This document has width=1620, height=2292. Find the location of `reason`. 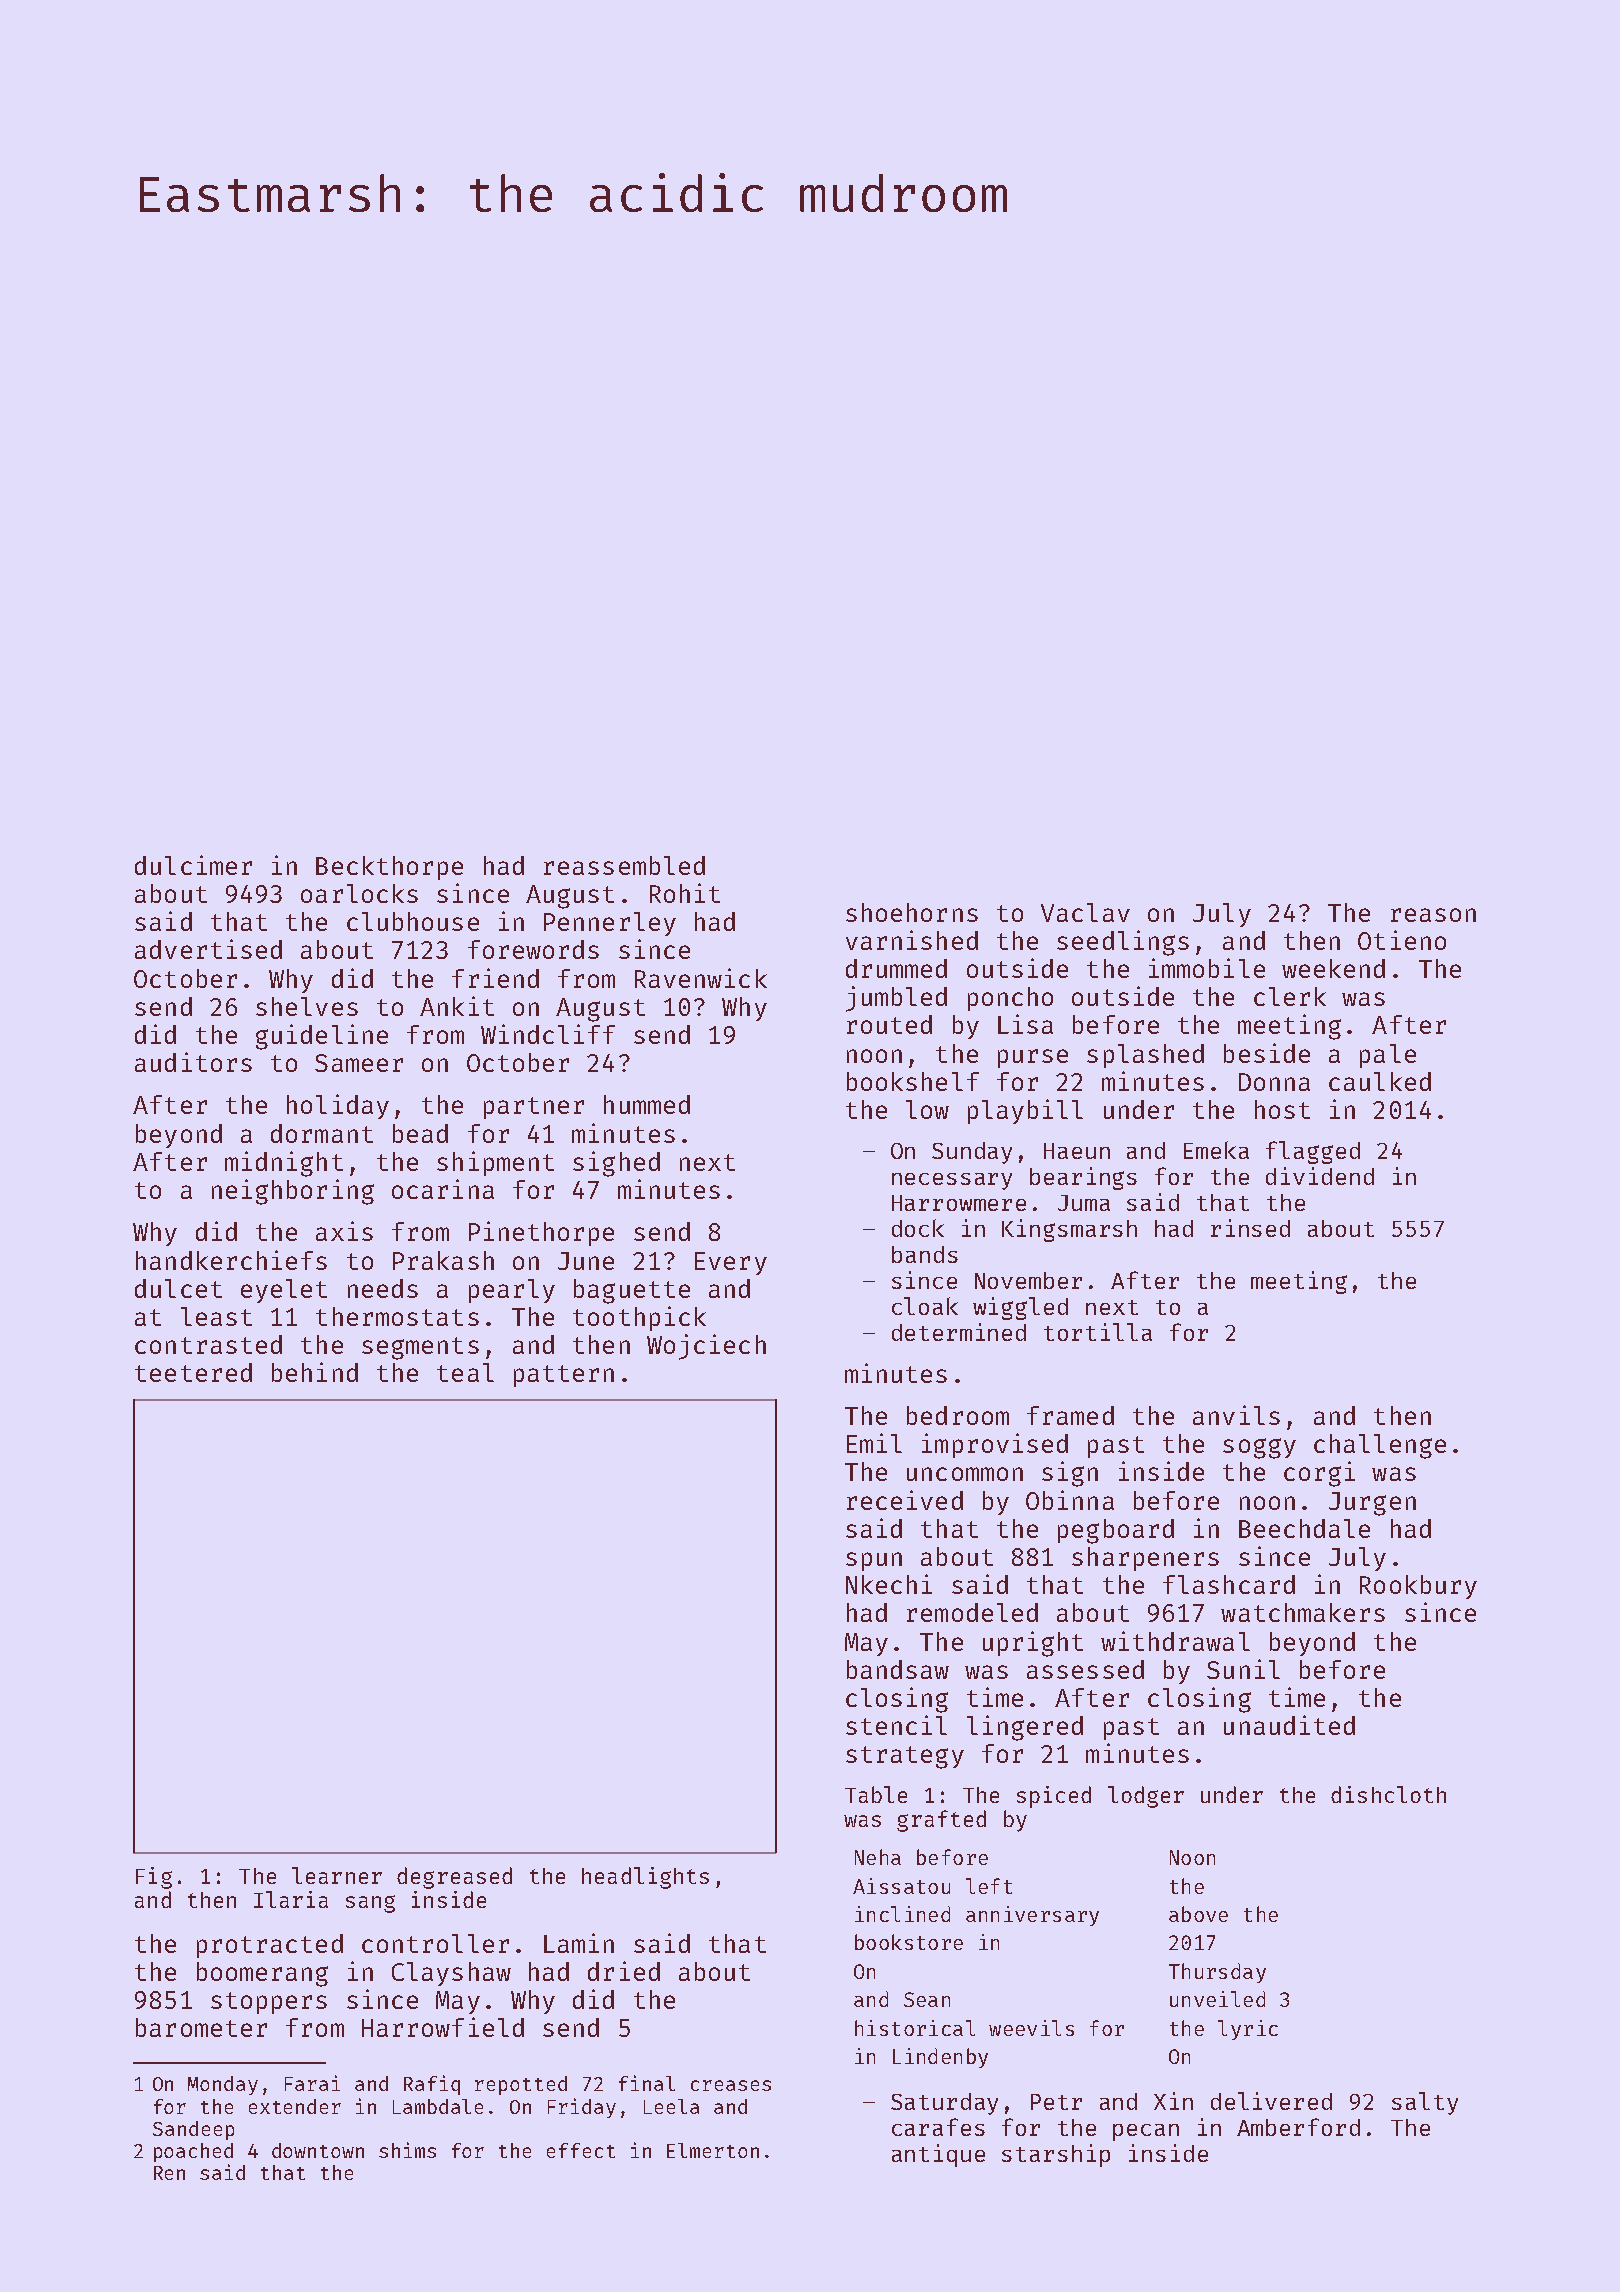

reason is located at coordinates (1433, 915).
